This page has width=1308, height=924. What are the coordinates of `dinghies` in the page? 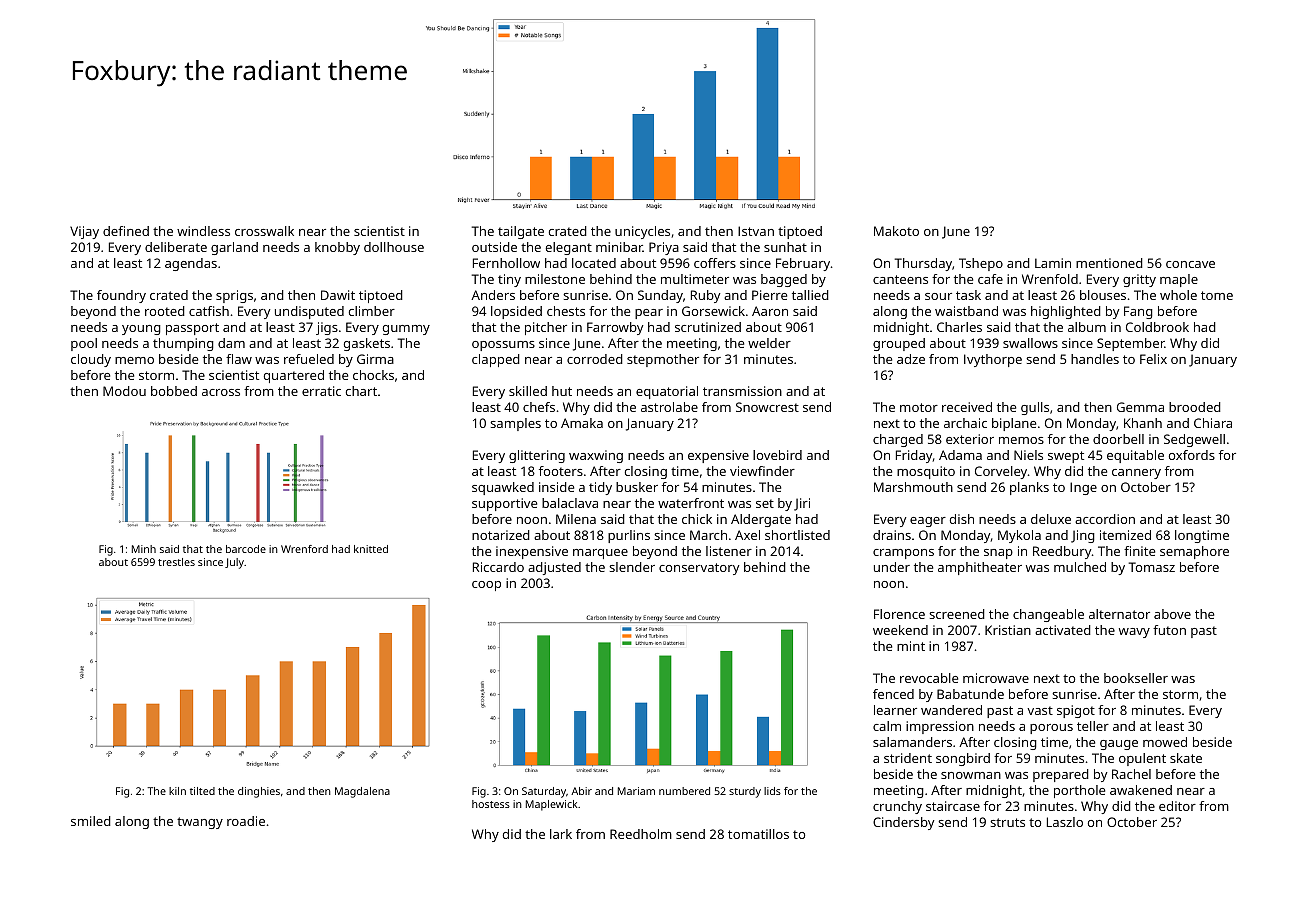 It's located at (259, 792).
